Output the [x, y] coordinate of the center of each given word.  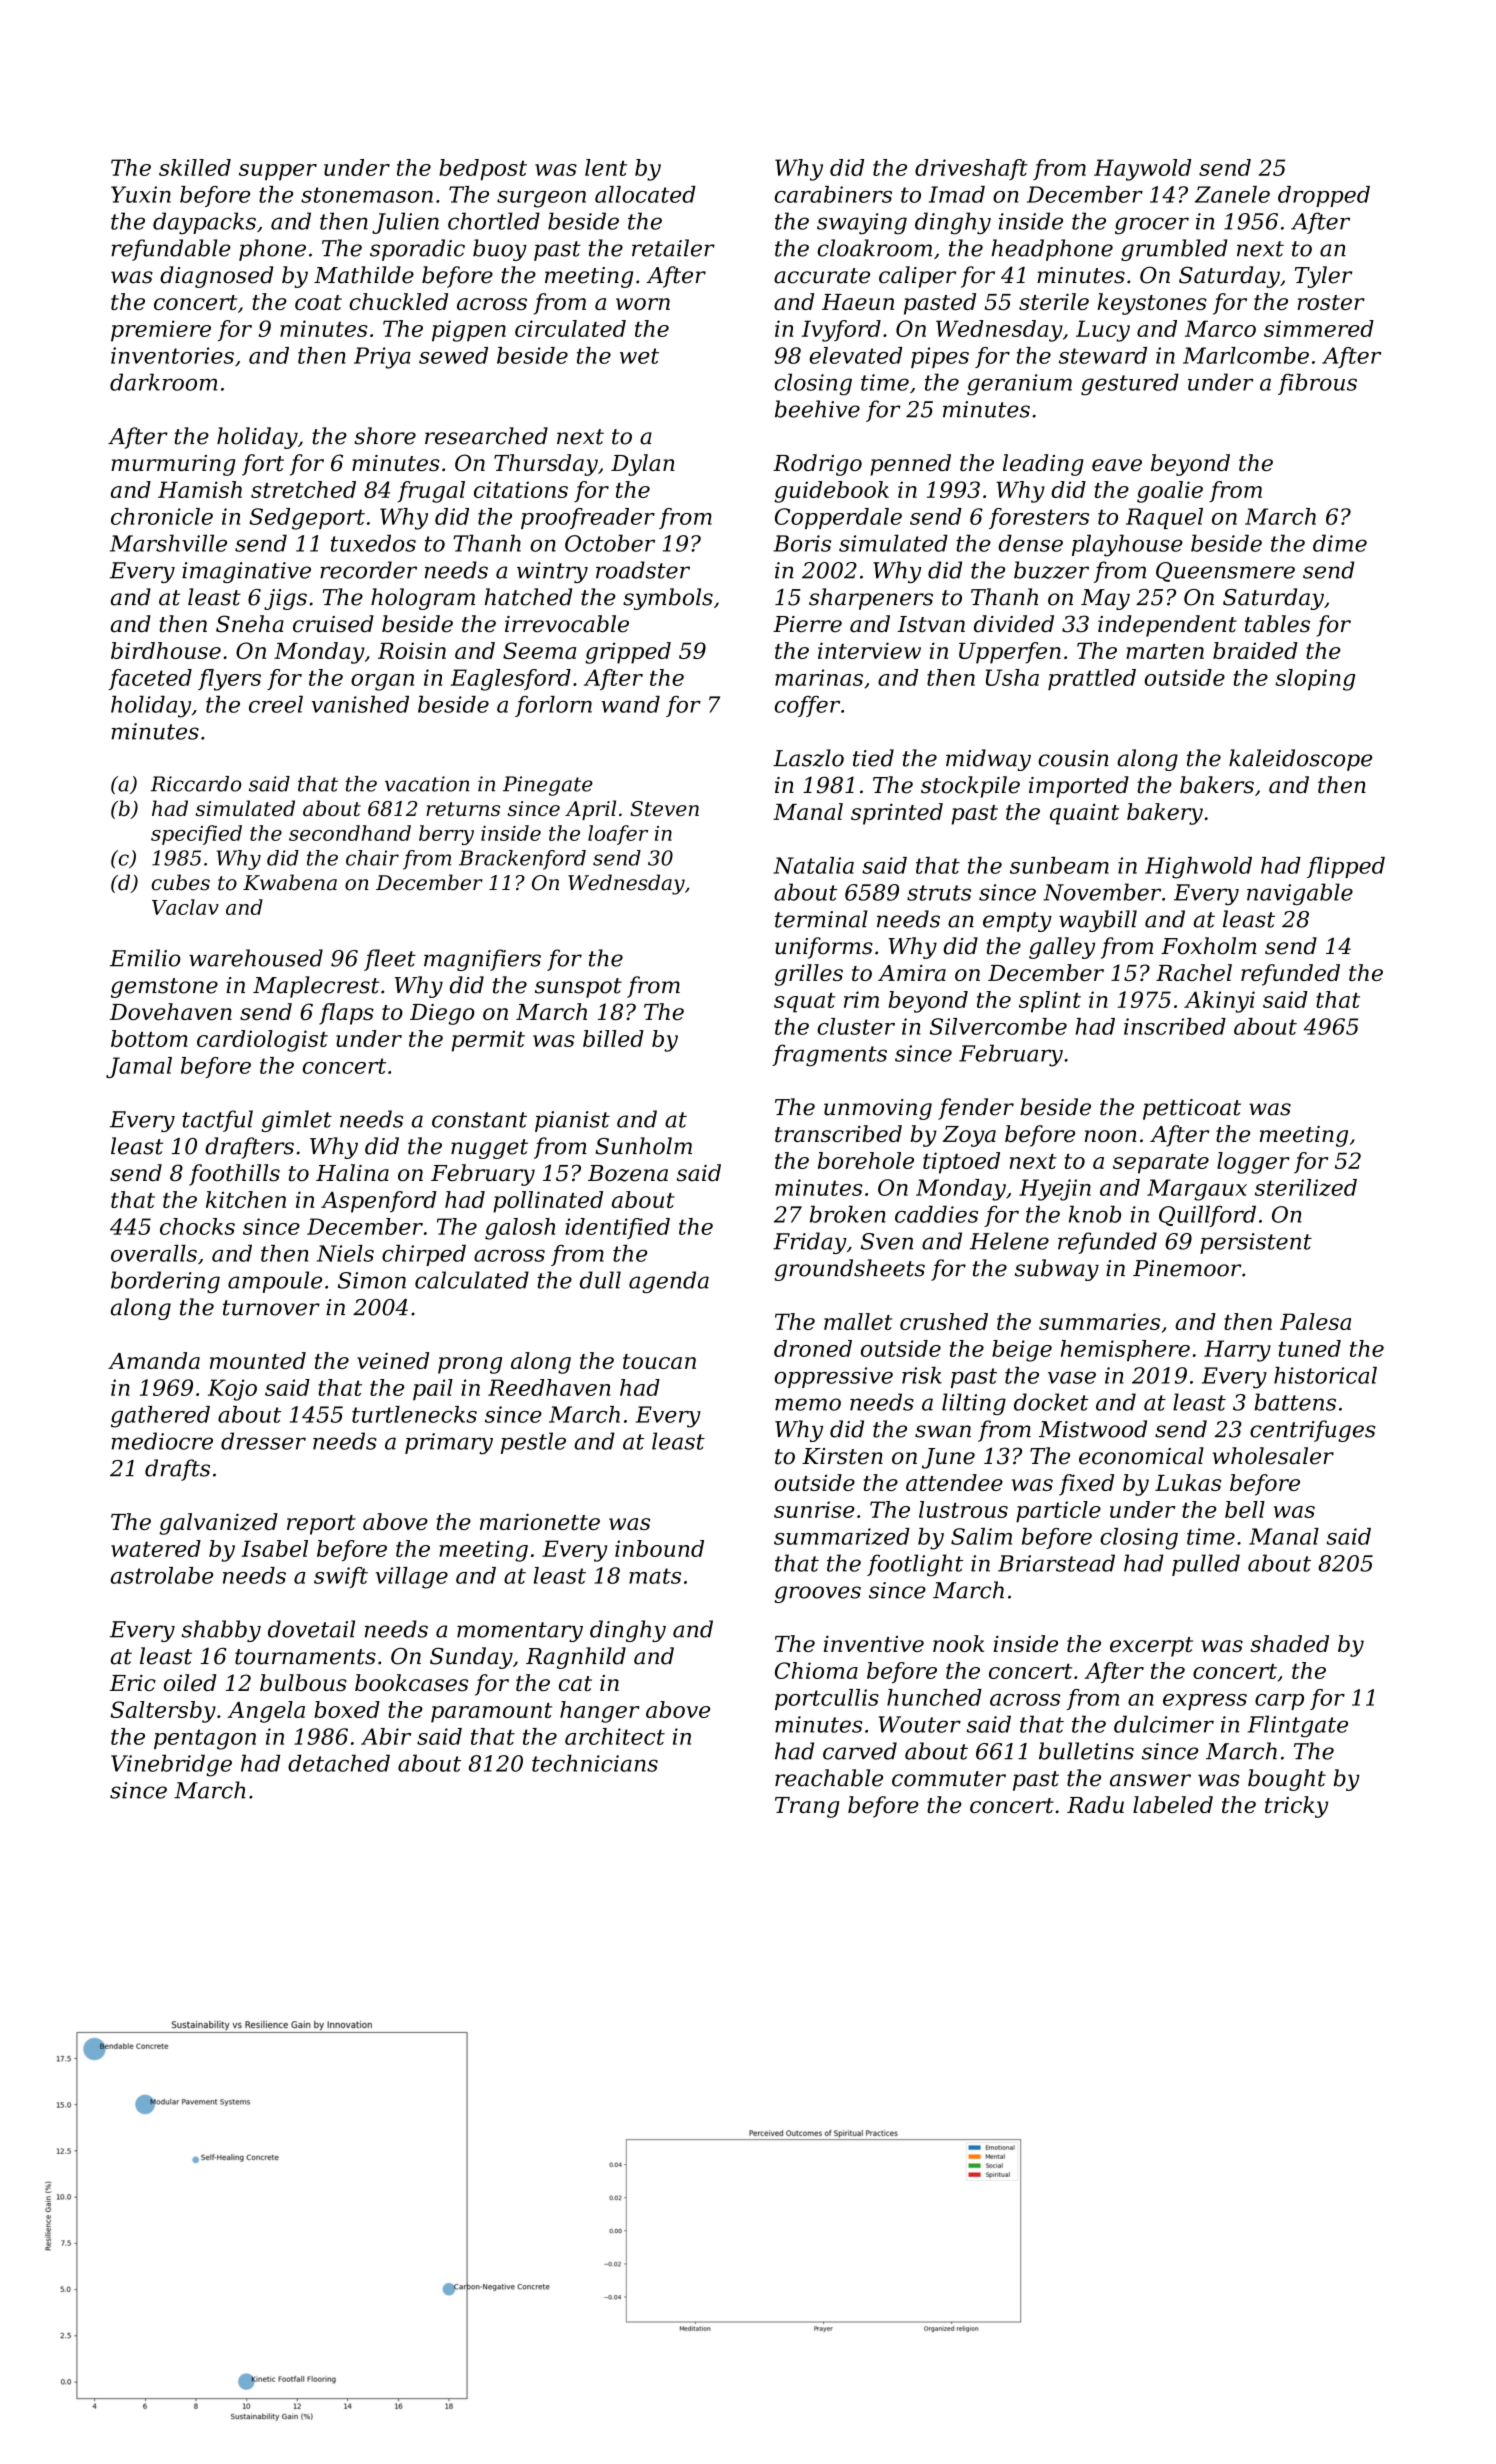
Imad [957, 194]
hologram [423, 599]
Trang [807, 1807]
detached [339, 1763]
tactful [217, 1121]
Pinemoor [1187, 1268]
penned [910, 465]
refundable [171, 250]
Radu [1095, 1804]
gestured [1130, 384]
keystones [1152, 304]
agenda [669, 1282]
